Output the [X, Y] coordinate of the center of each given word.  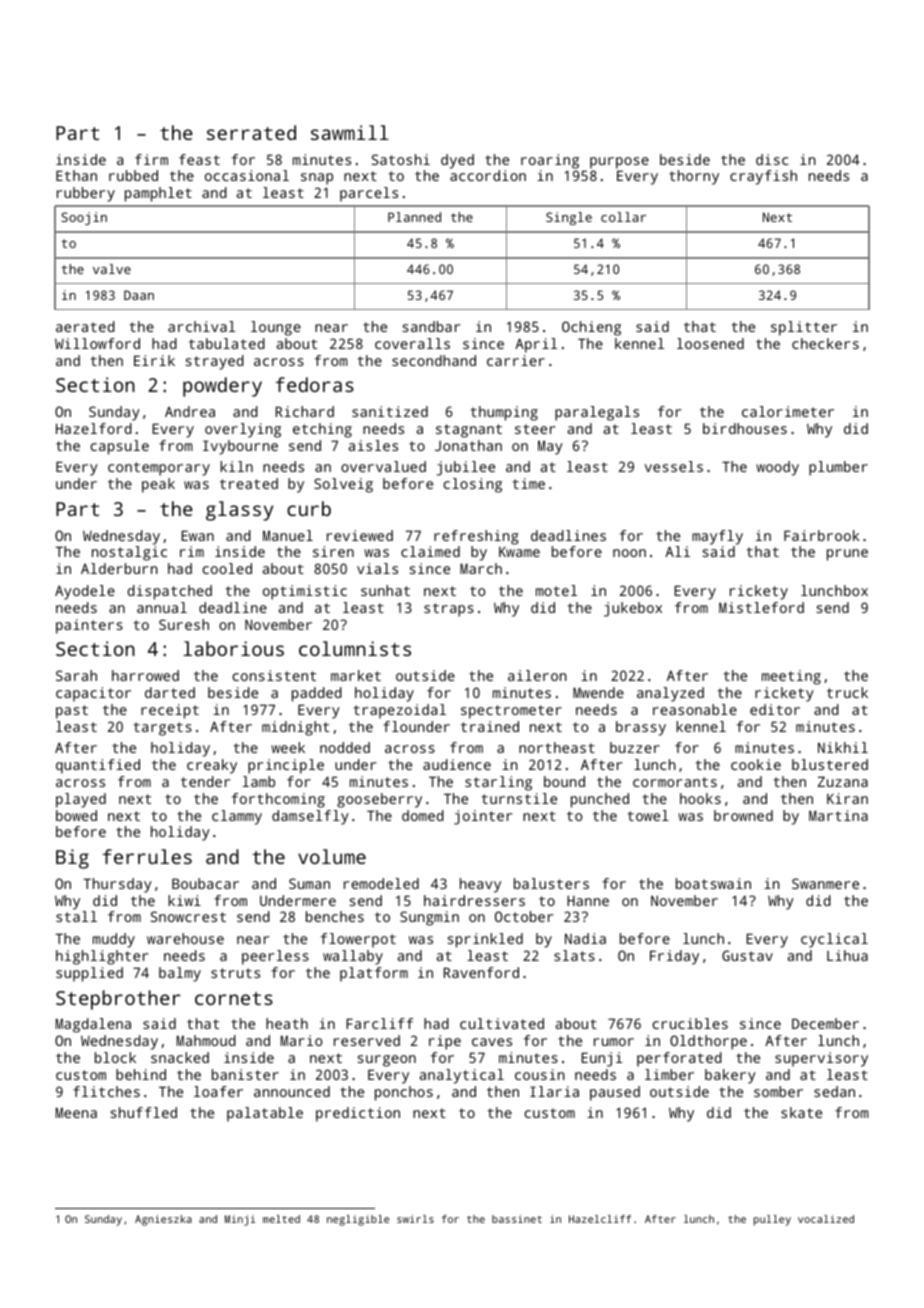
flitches [106, 1091]
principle [286, 766]
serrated [251, 132]
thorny [694, 177]
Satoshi [401, 159]
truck [847, 692]
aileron [537, 675]
